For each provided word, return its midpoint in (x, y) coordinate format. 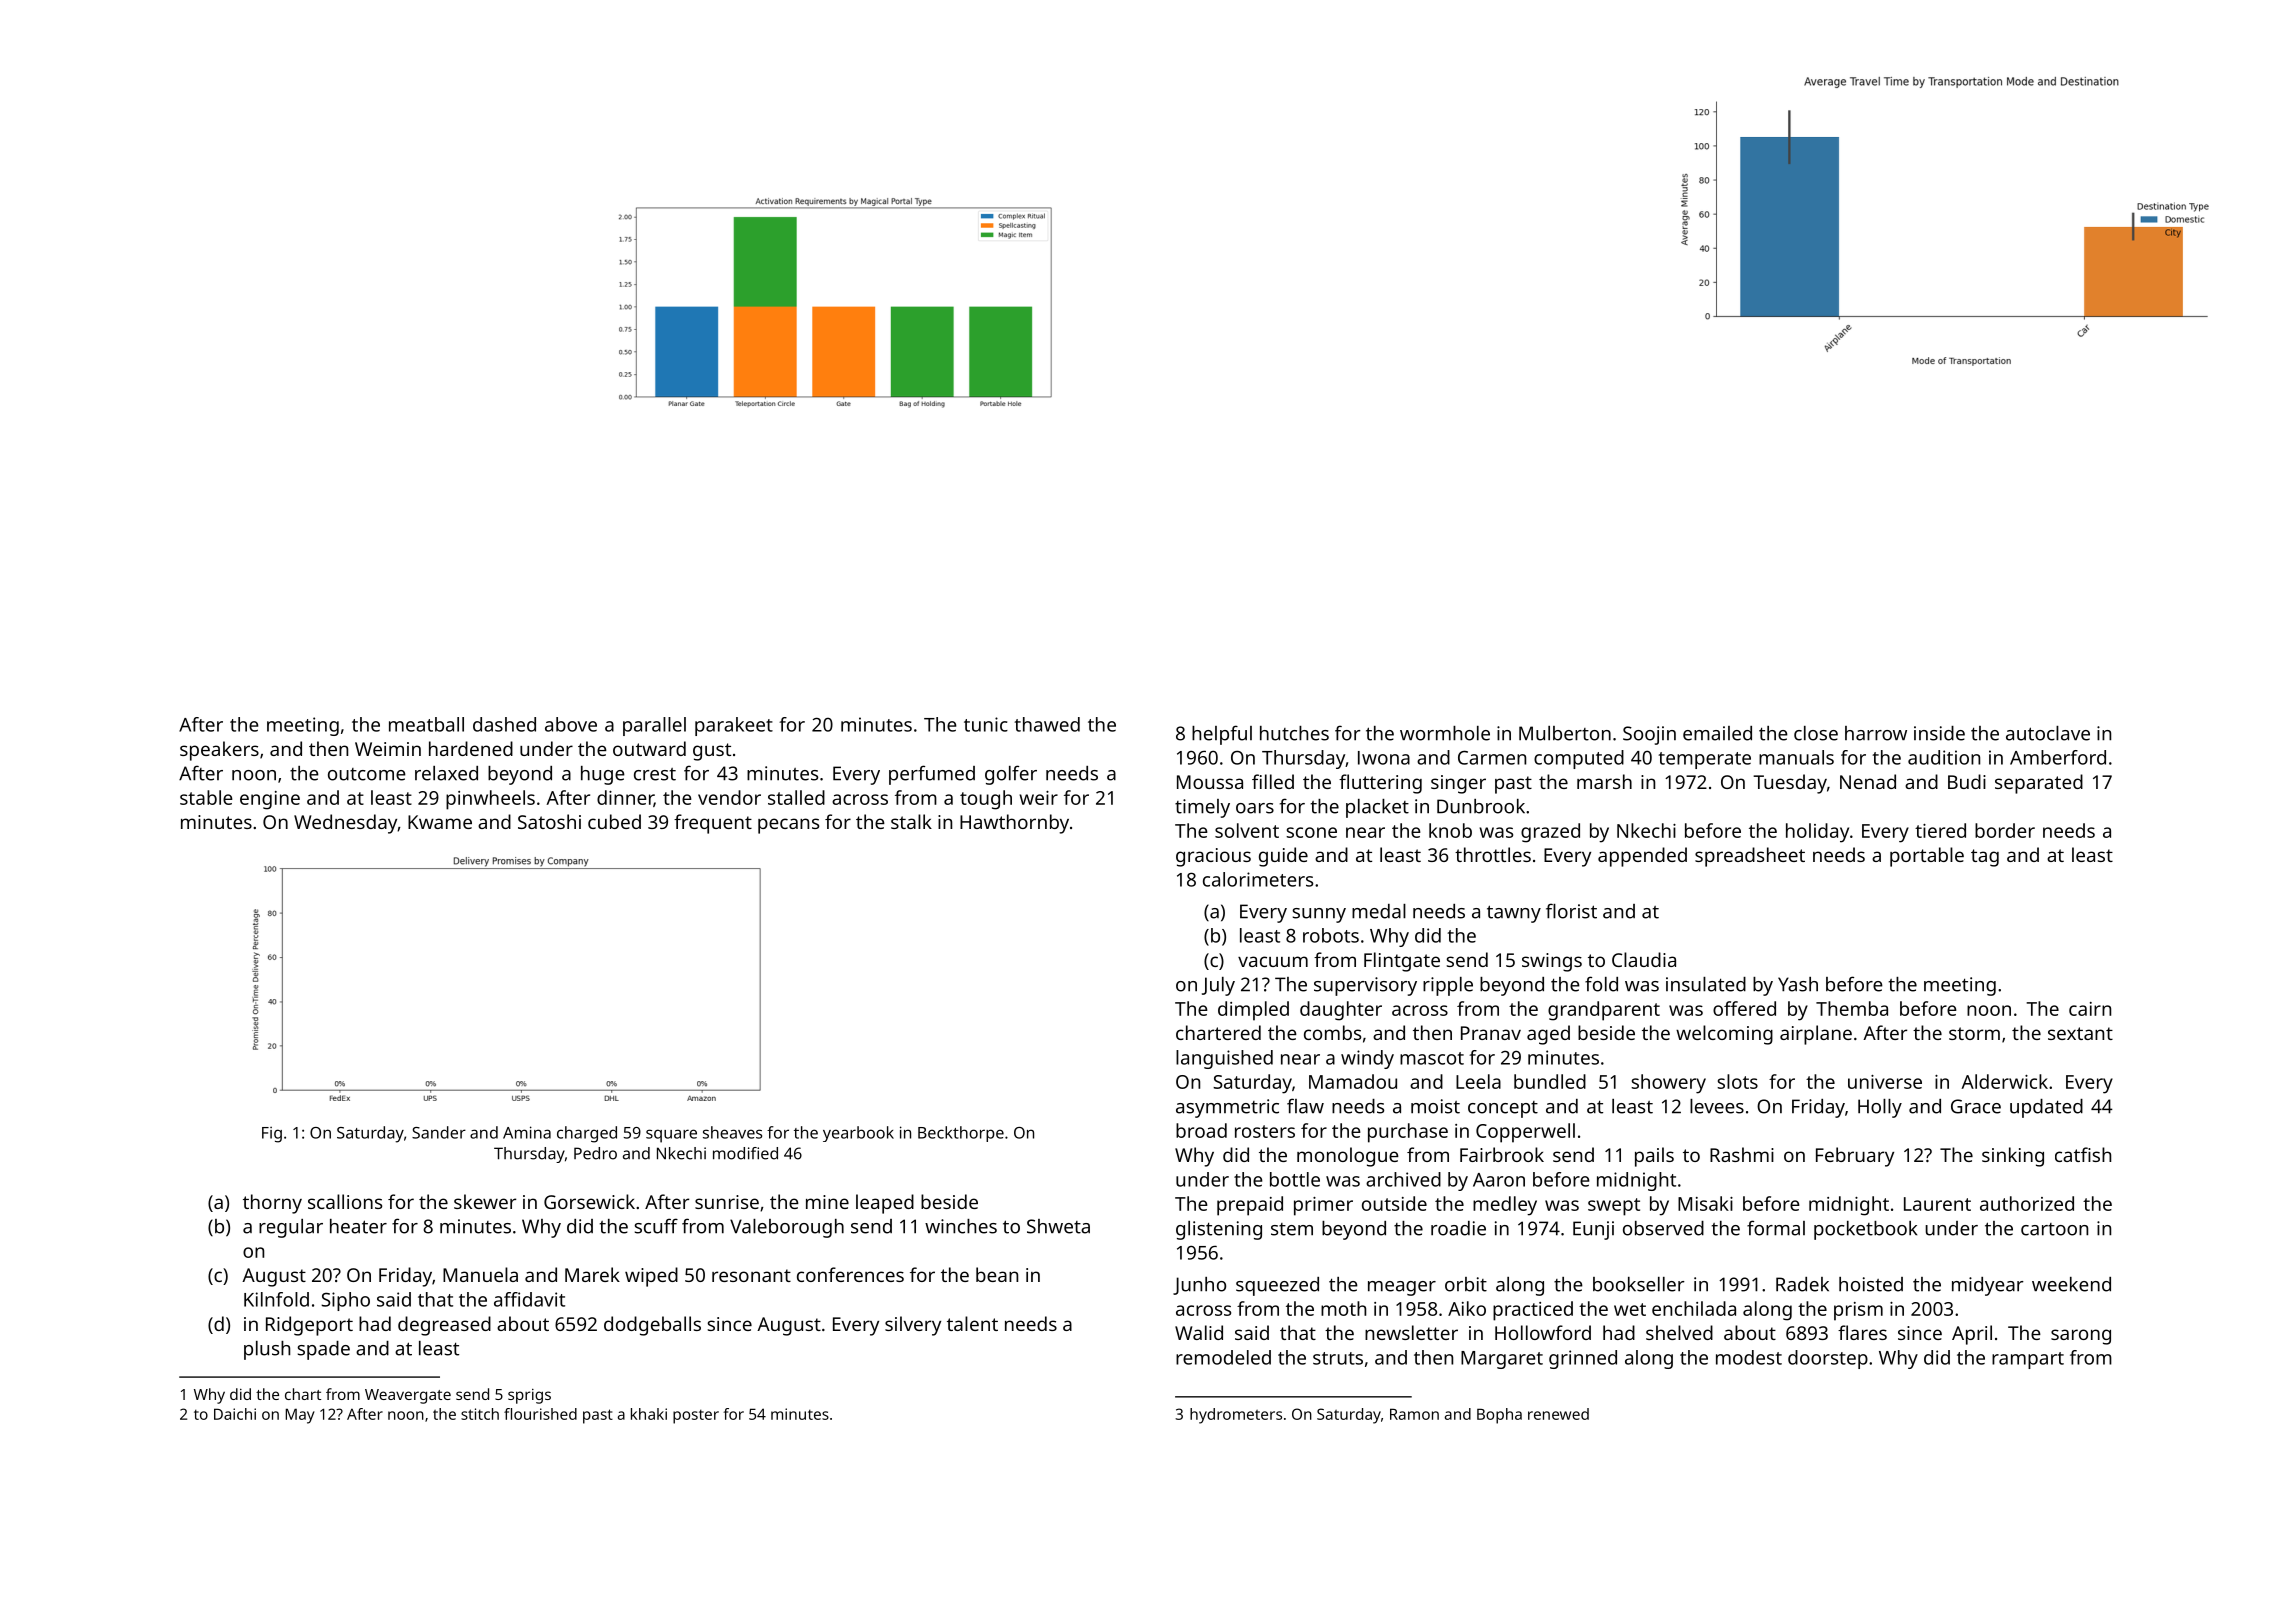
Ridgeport (309, 1326)
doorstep (1828, 1359)
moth (1343, 1308)
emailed (1717, 733)
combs (1332, 1032)
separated (2039, 784)
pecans (788, 826)
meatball (426, 724)
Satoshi (549, 821)
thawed (1047, 724)
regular (291, 1228)
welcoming (1724, 1035)
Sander (439, 1132)
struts (1338, 1358)
